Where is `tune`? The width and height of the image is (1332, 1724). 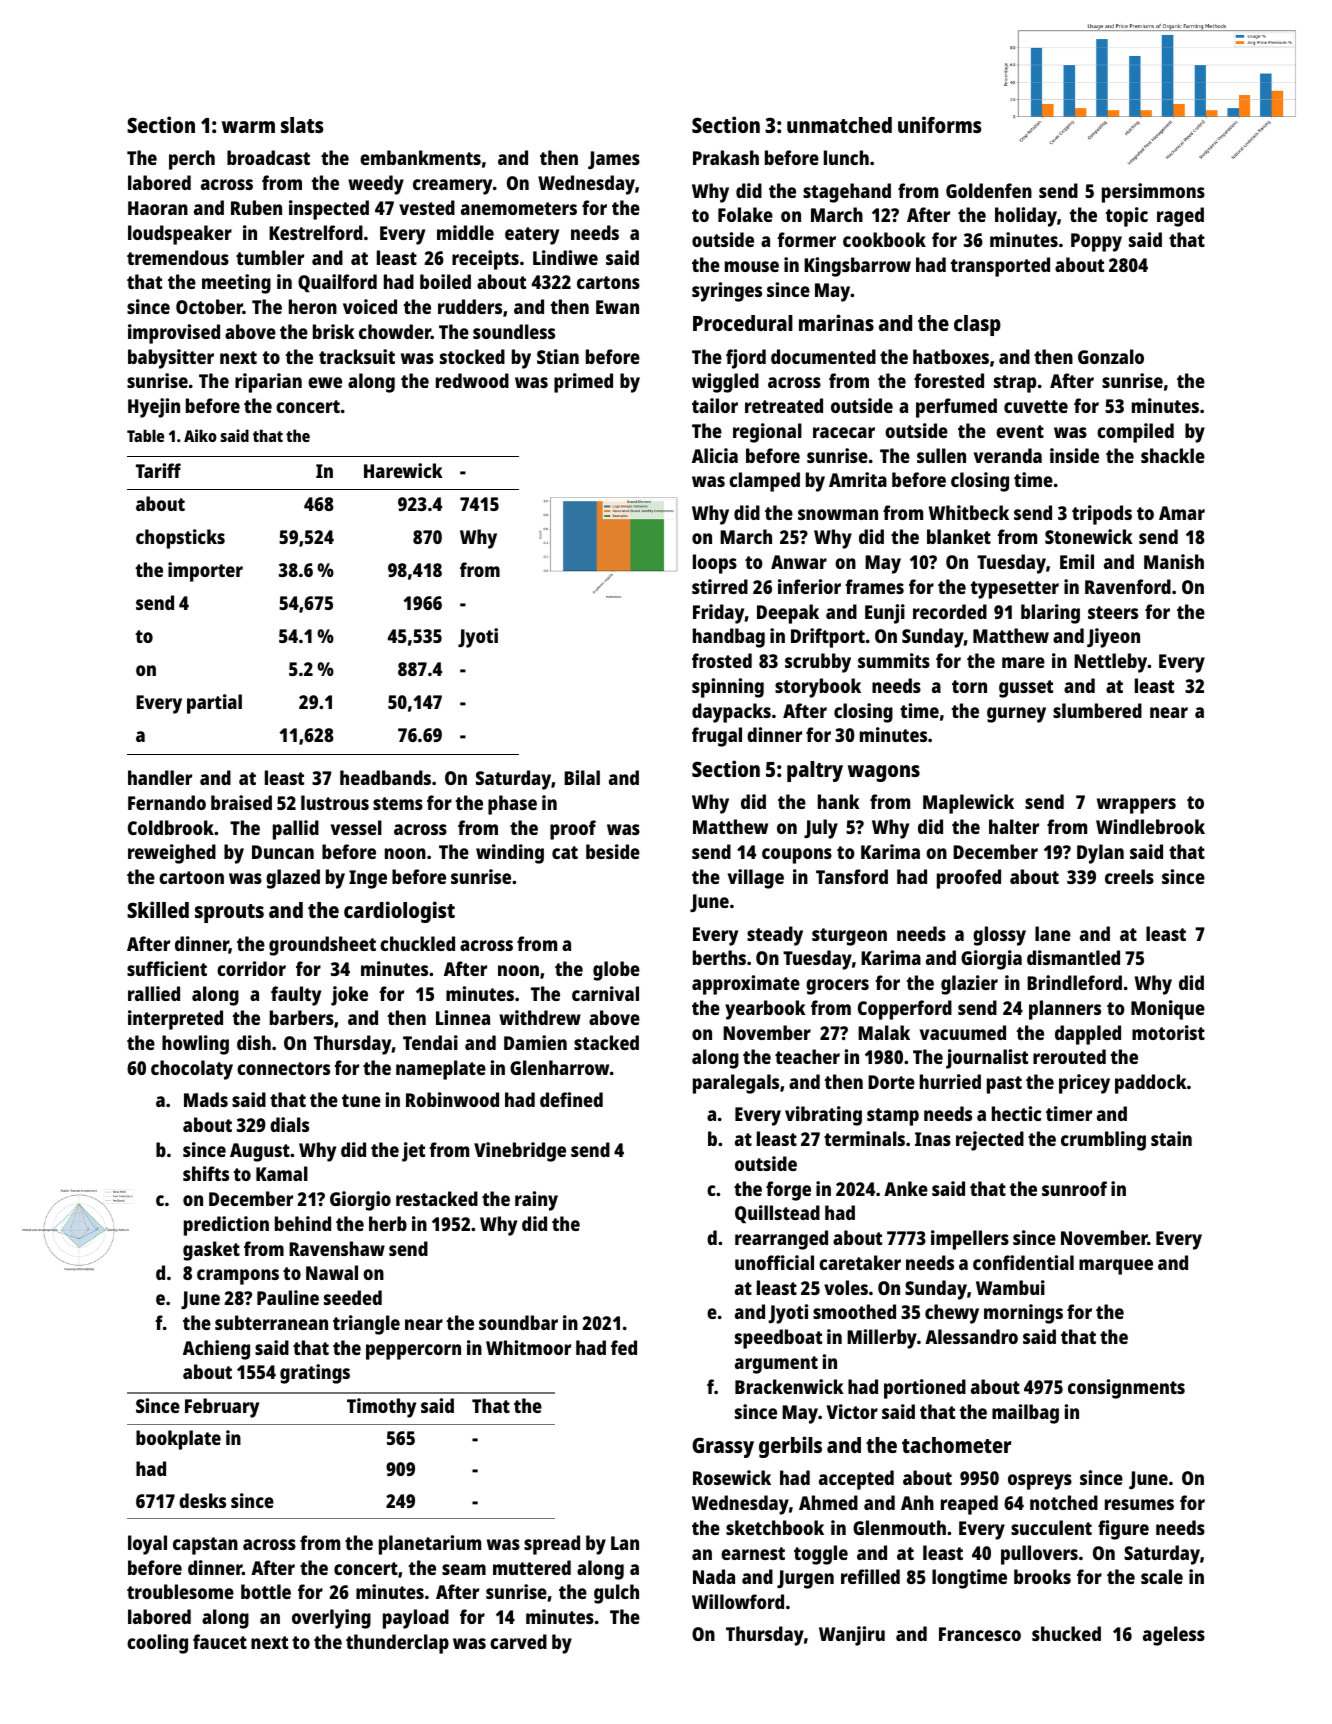 tune is located at coordinates (361, 1100).
